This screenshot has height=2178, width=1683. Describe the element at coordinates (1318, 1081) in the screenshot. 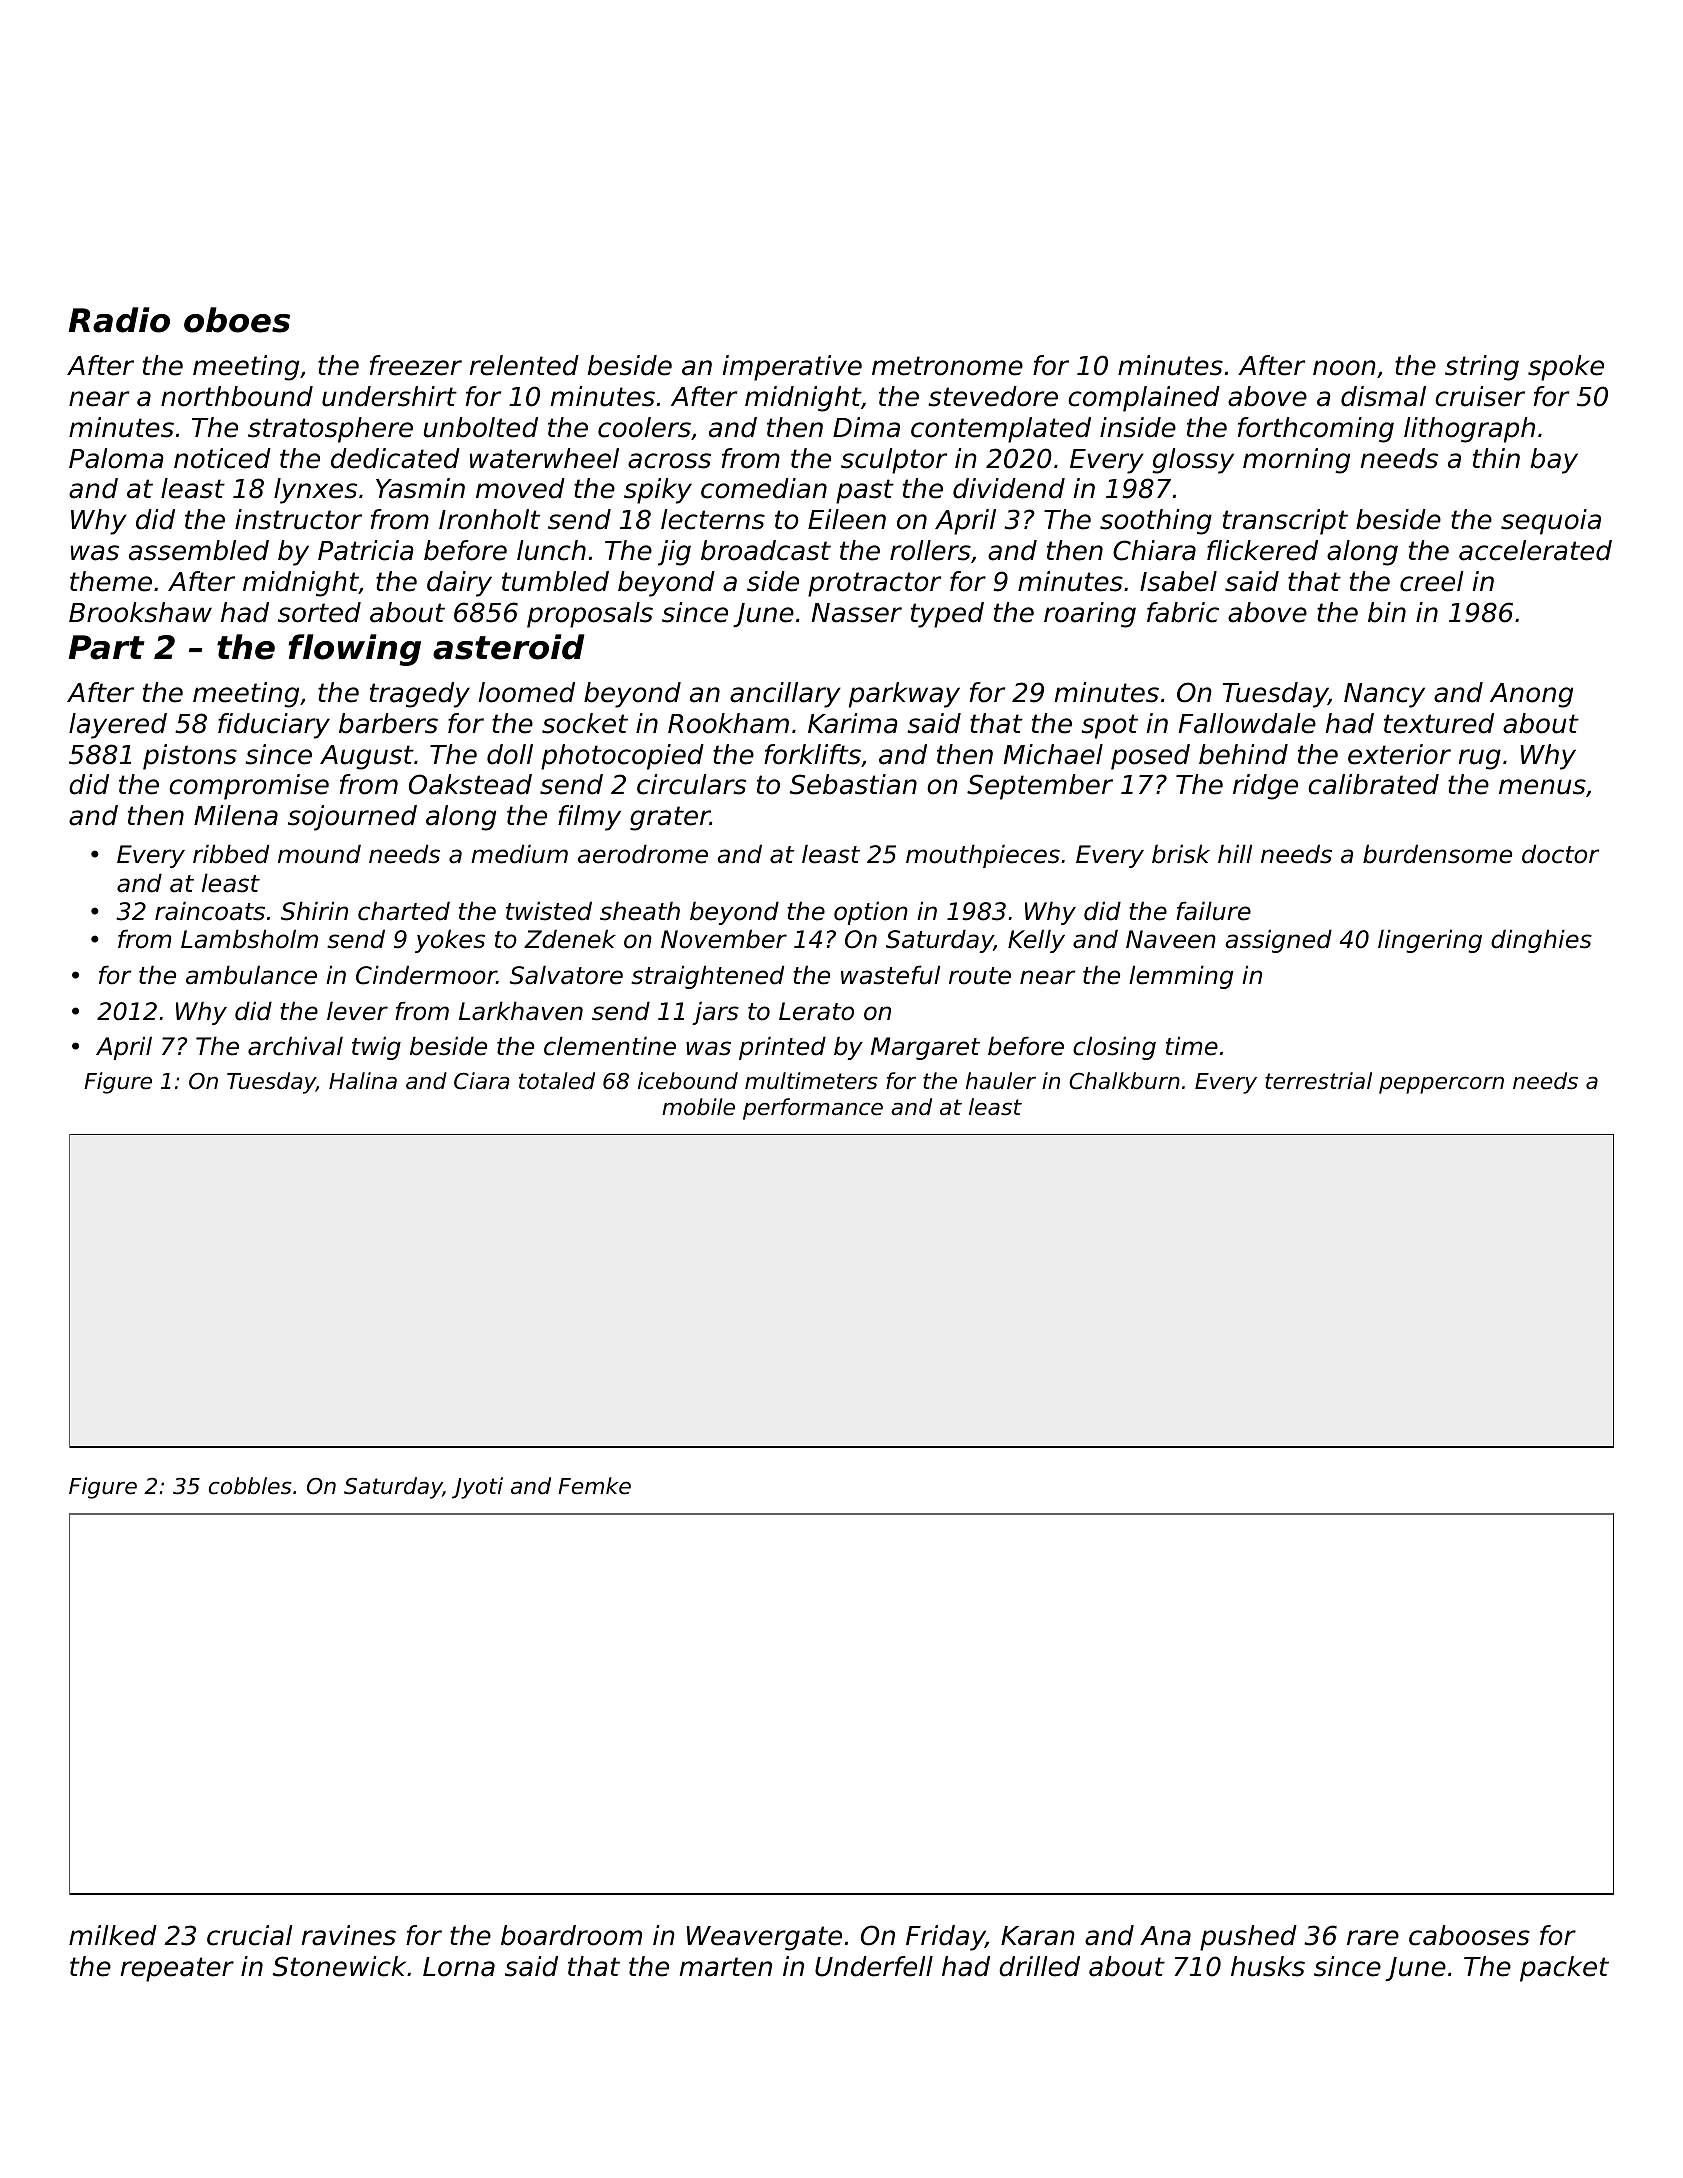

I see `terrestrial` at that location.
